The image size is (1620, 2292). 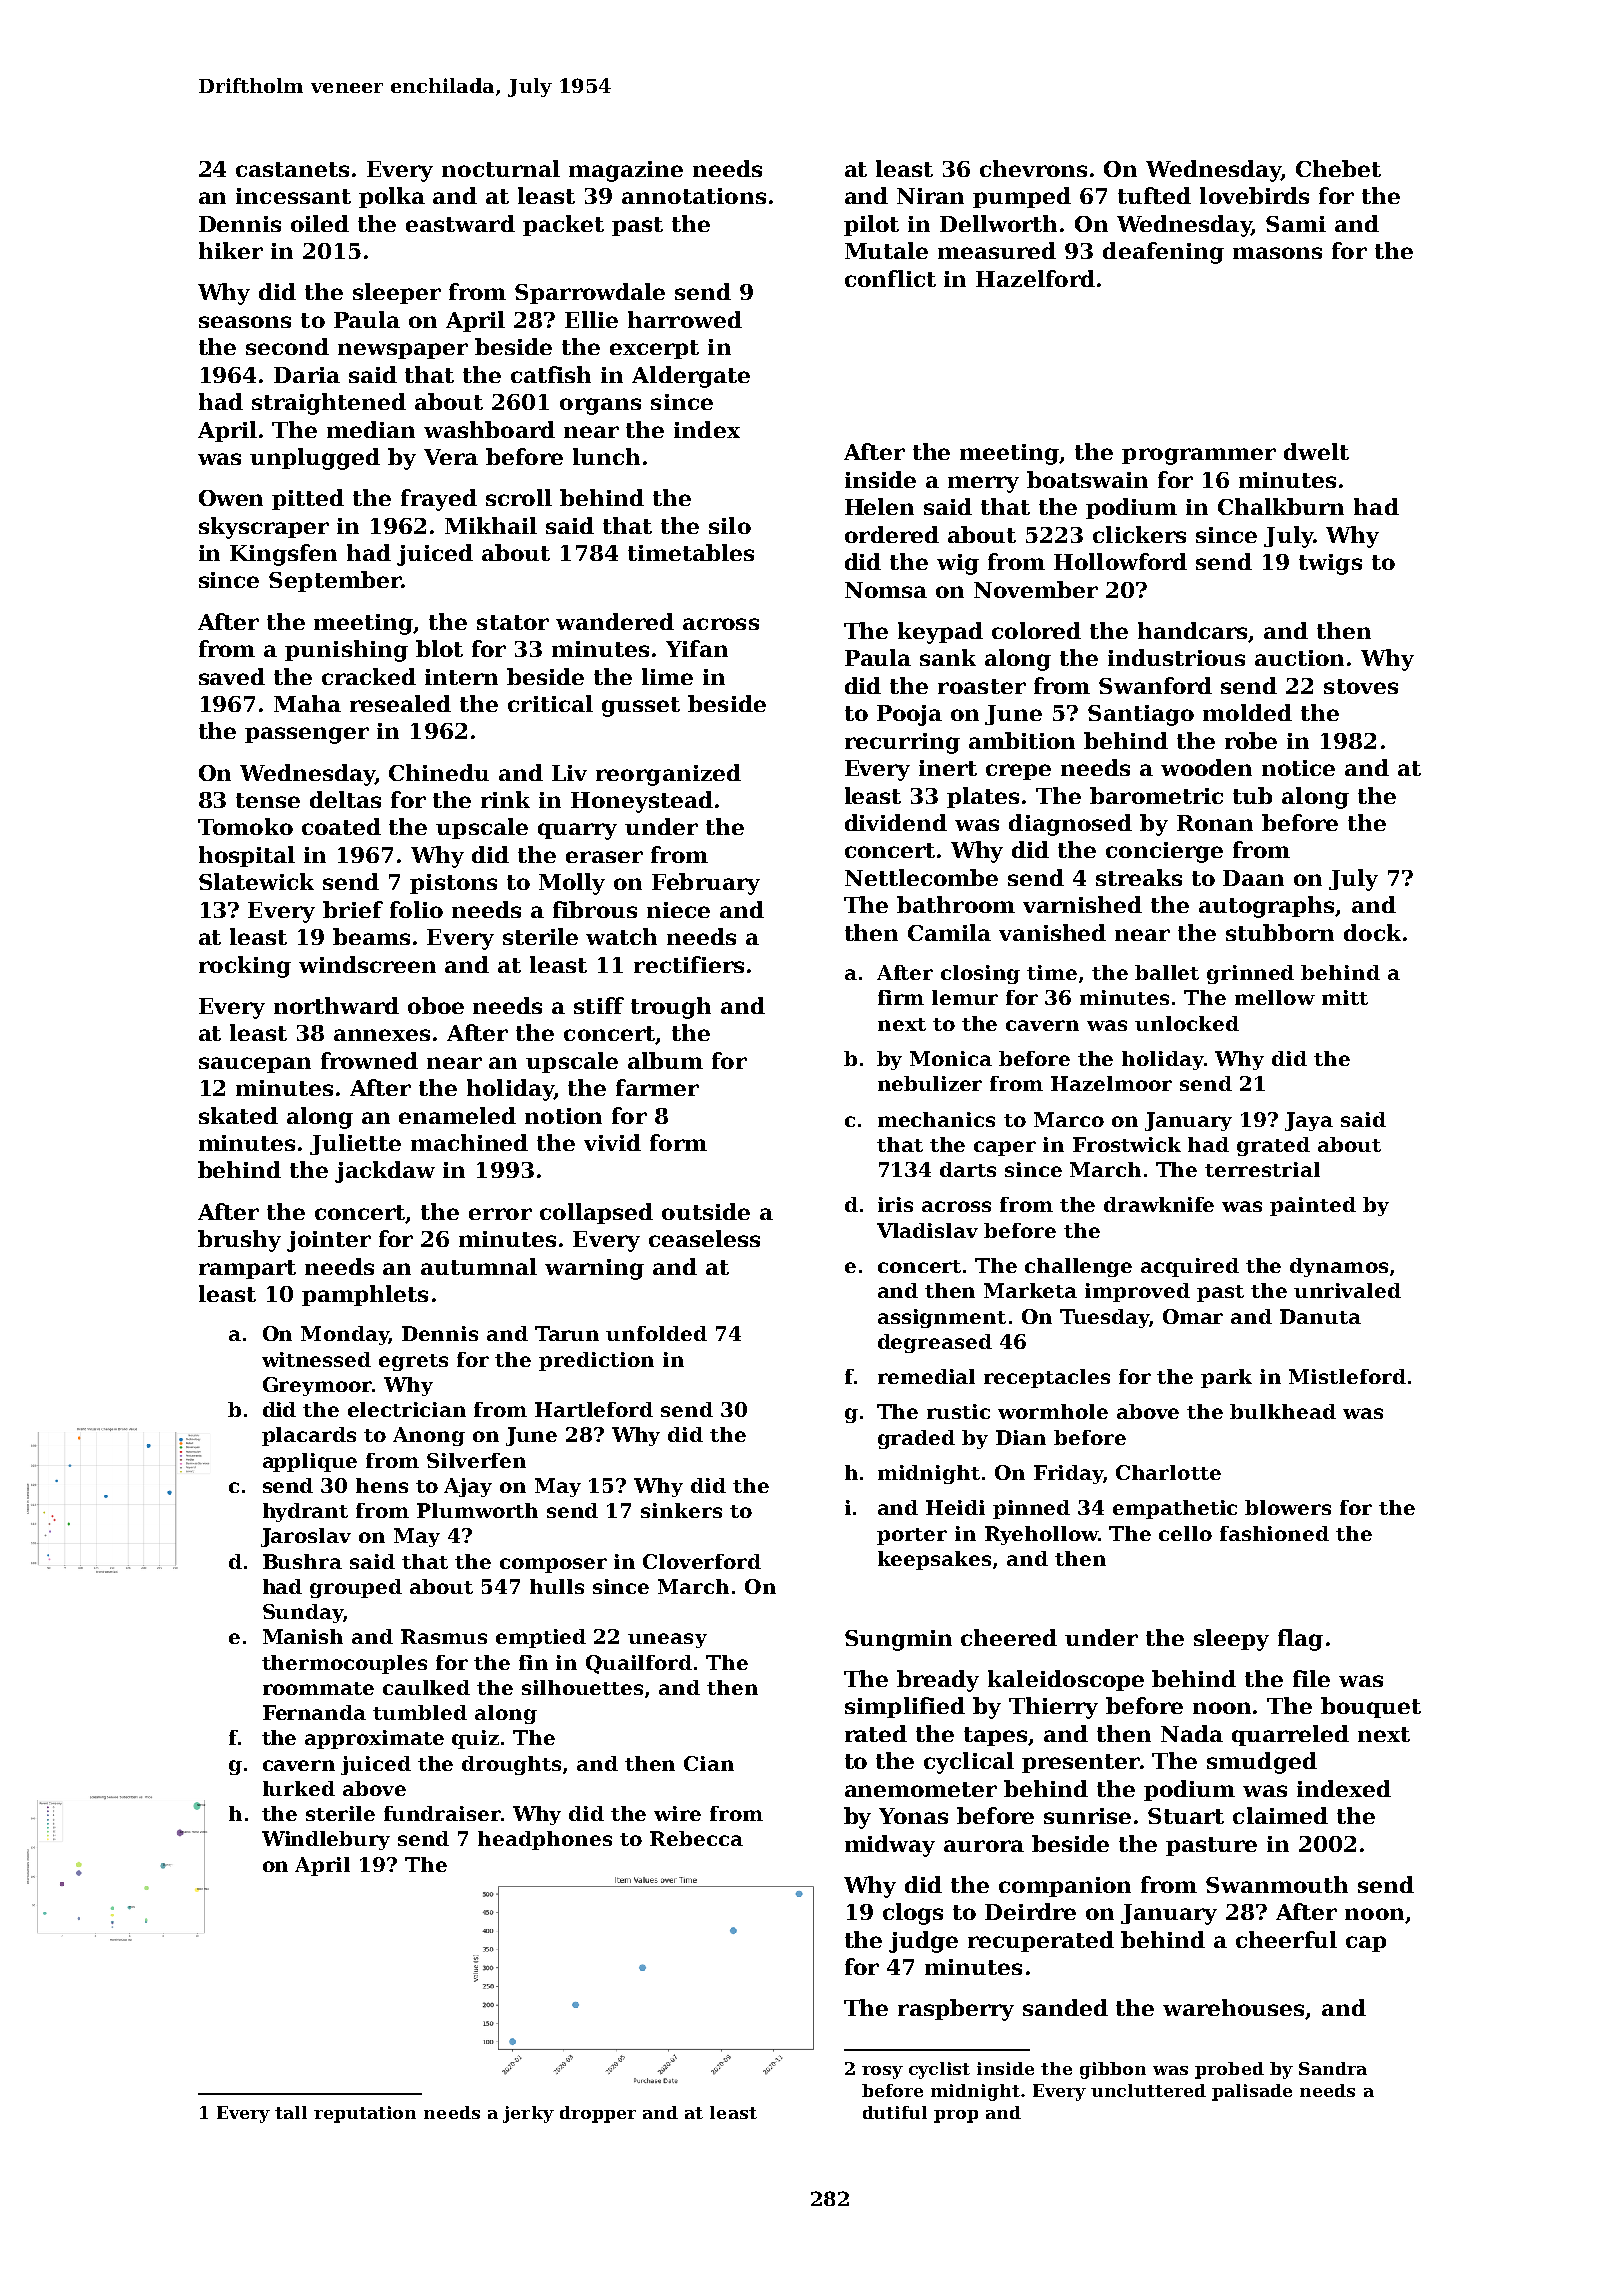 I want to click on Yifan, so click(x=697, y=648).
